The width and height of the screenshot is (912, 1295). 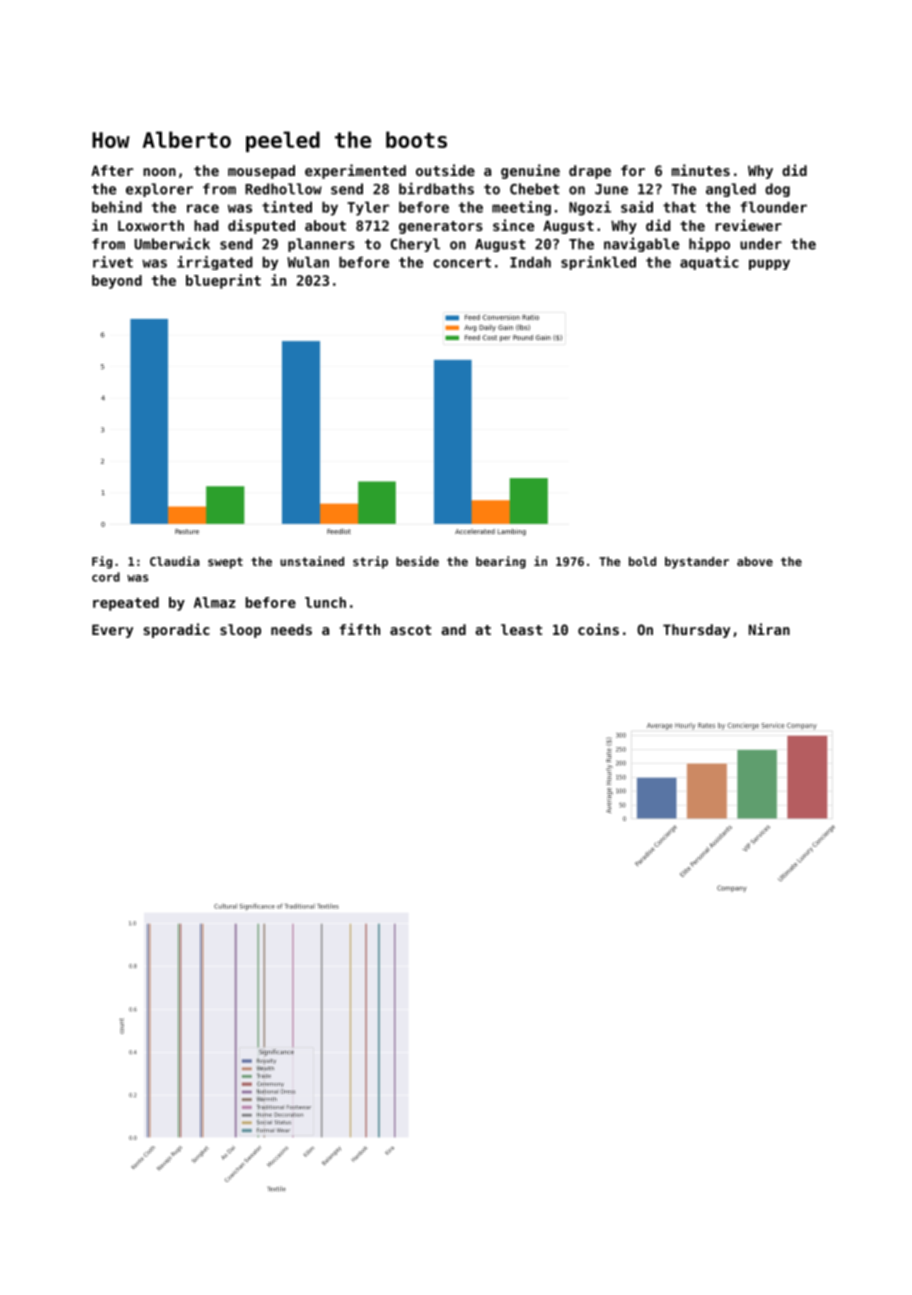 I want to click on aquatic, so click(x=709, y=263).
